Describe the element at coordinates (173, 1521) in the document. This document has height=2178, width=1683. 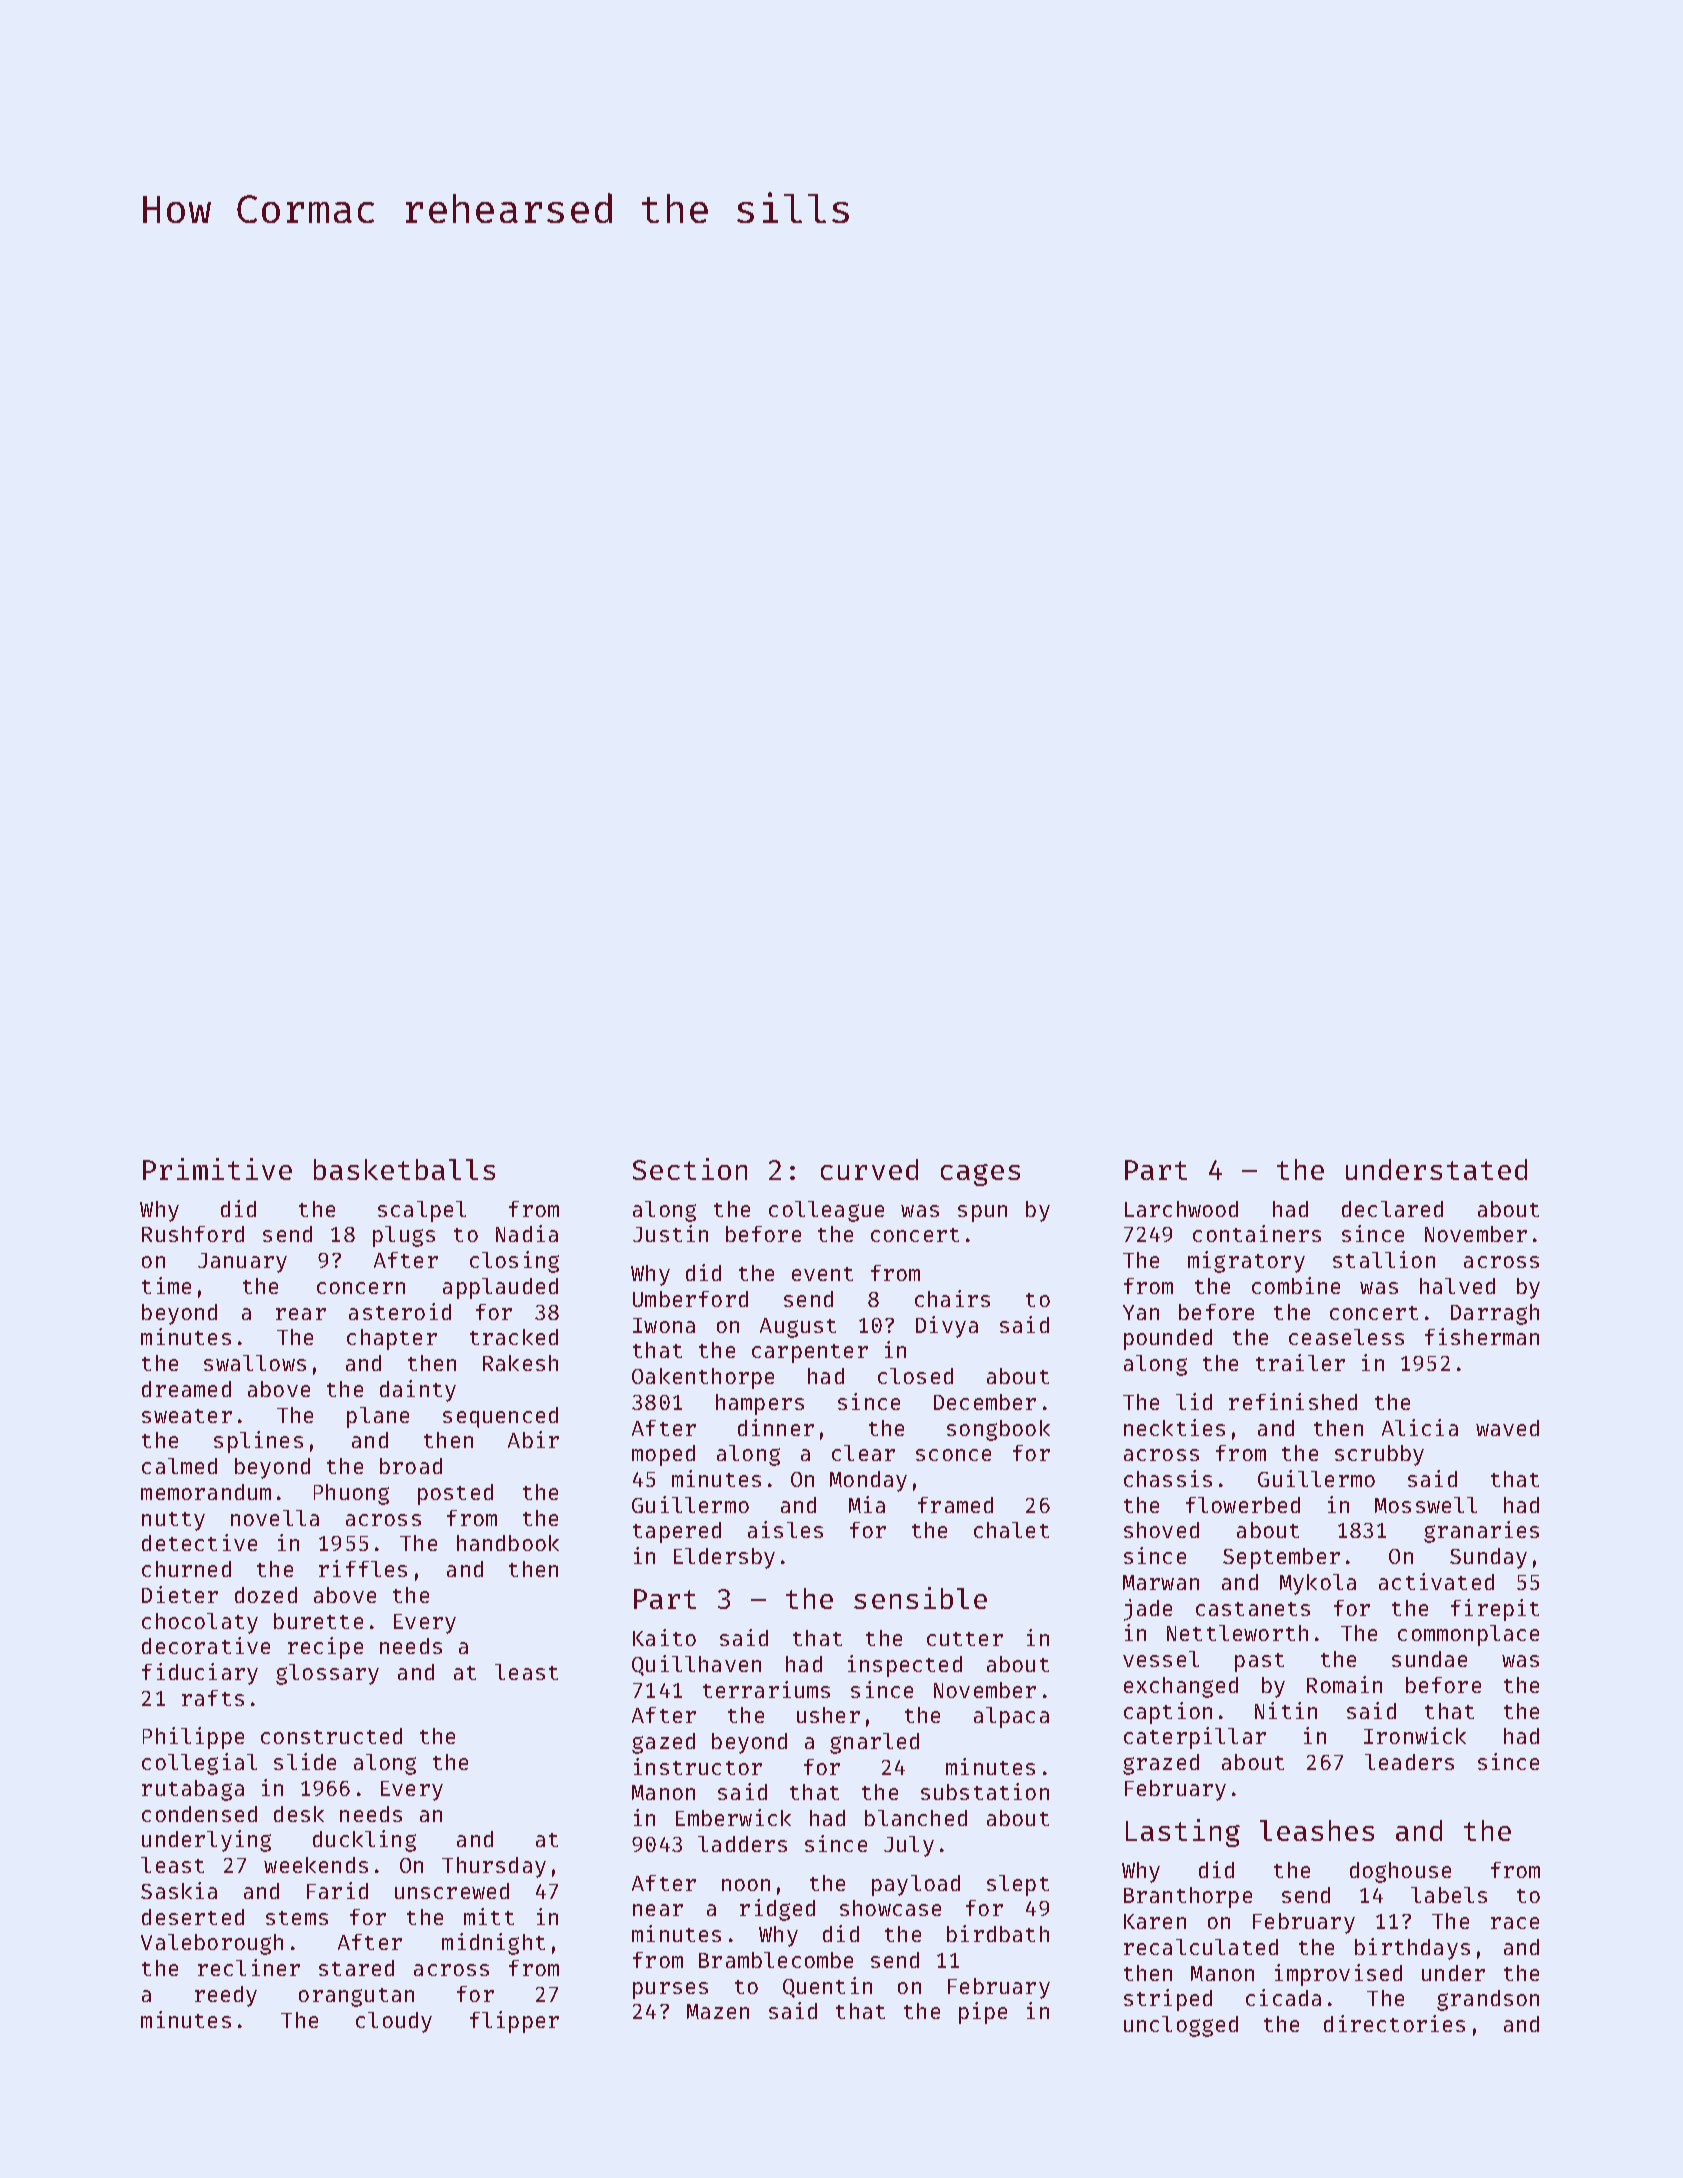
I see `nutty` at that location.
